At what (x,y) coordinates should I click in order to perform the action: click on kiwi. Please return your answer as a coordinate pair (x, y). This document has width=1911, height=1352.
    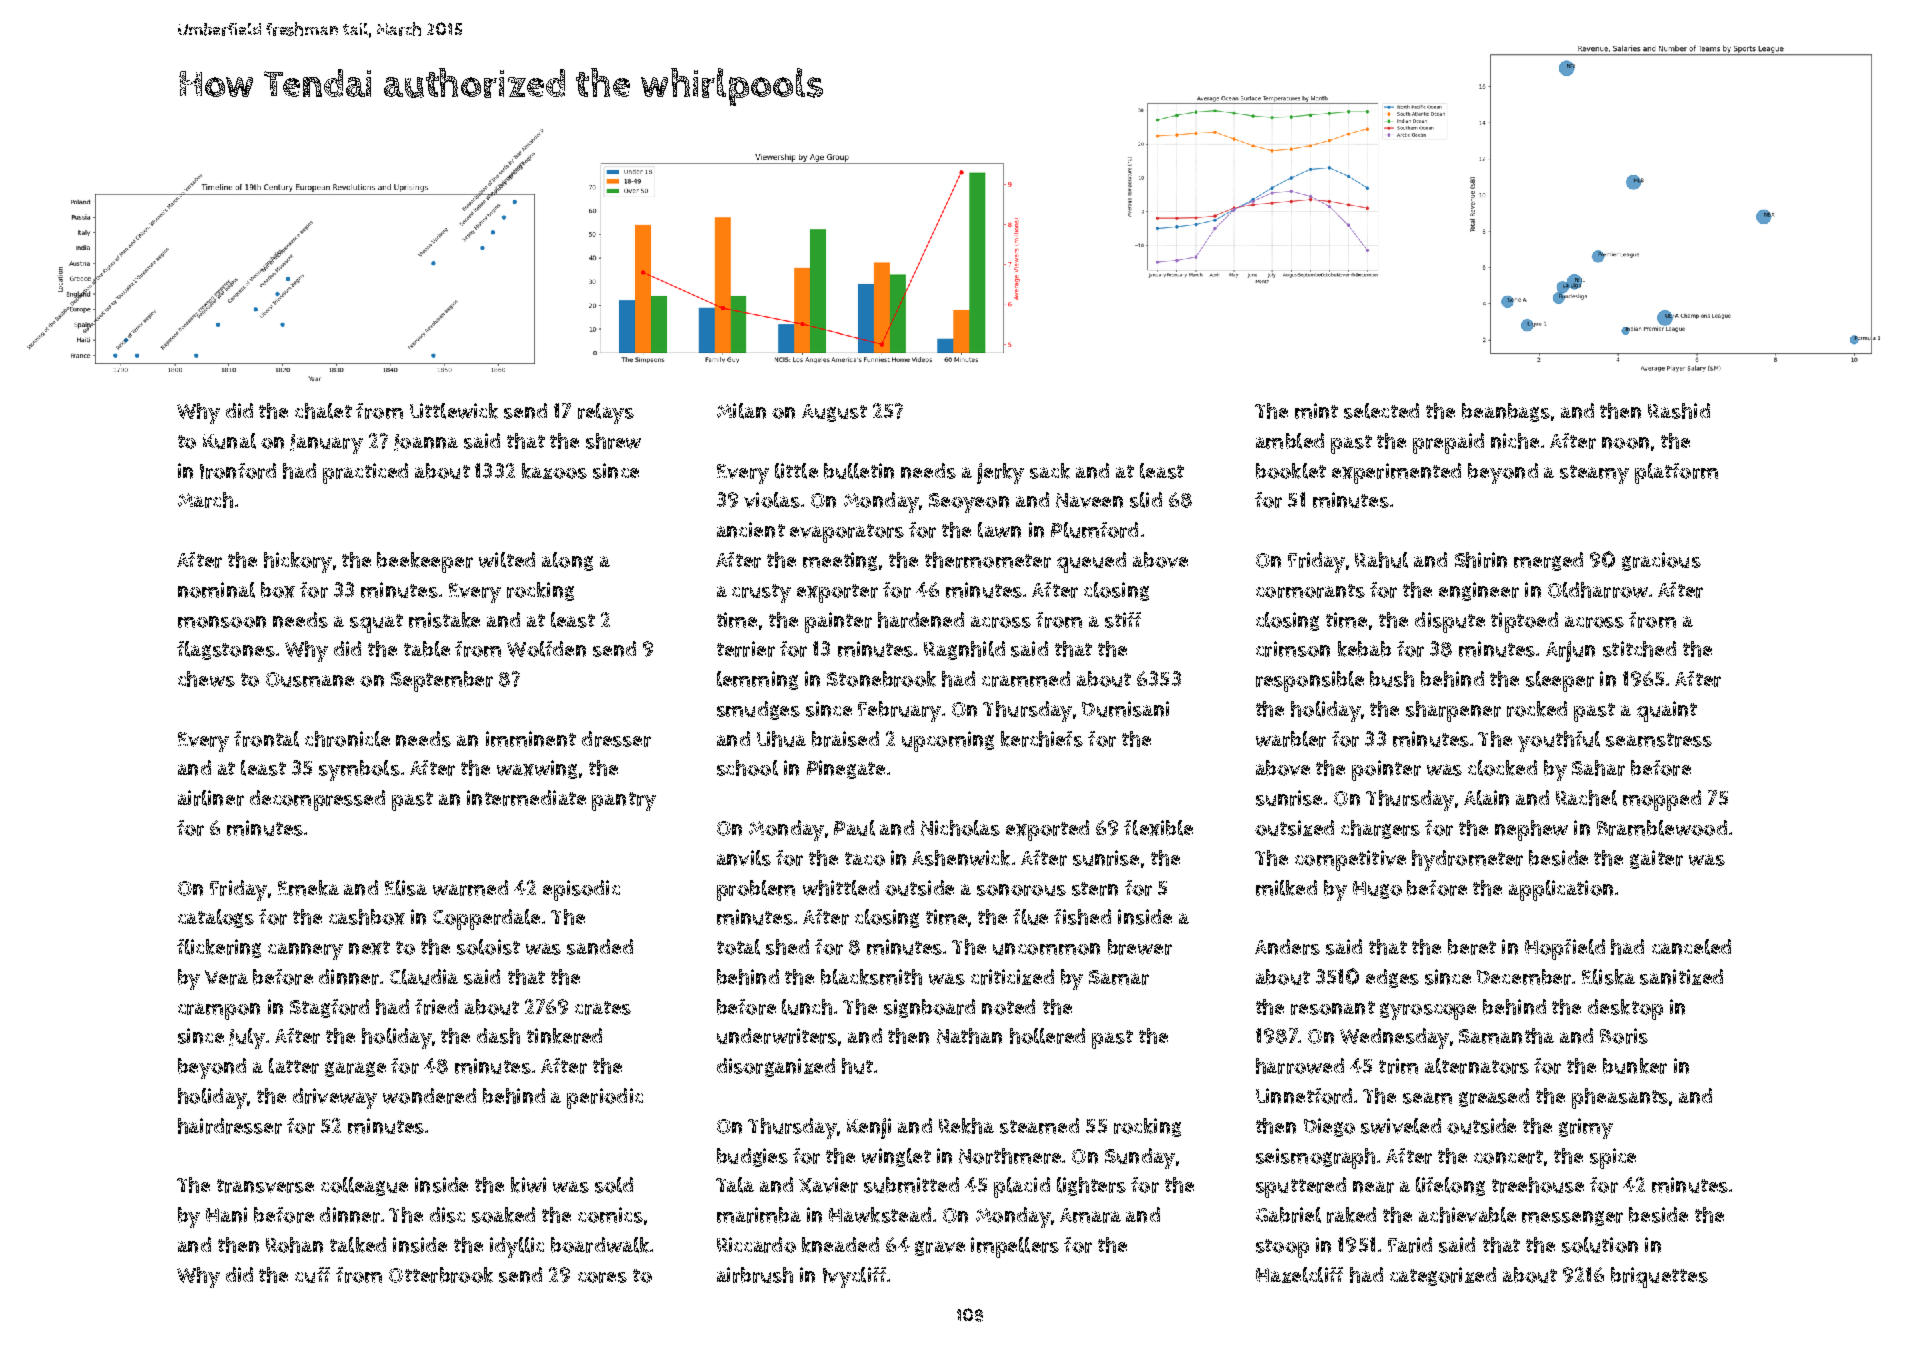
    Looking at the image, I should click on (528, 1185).
